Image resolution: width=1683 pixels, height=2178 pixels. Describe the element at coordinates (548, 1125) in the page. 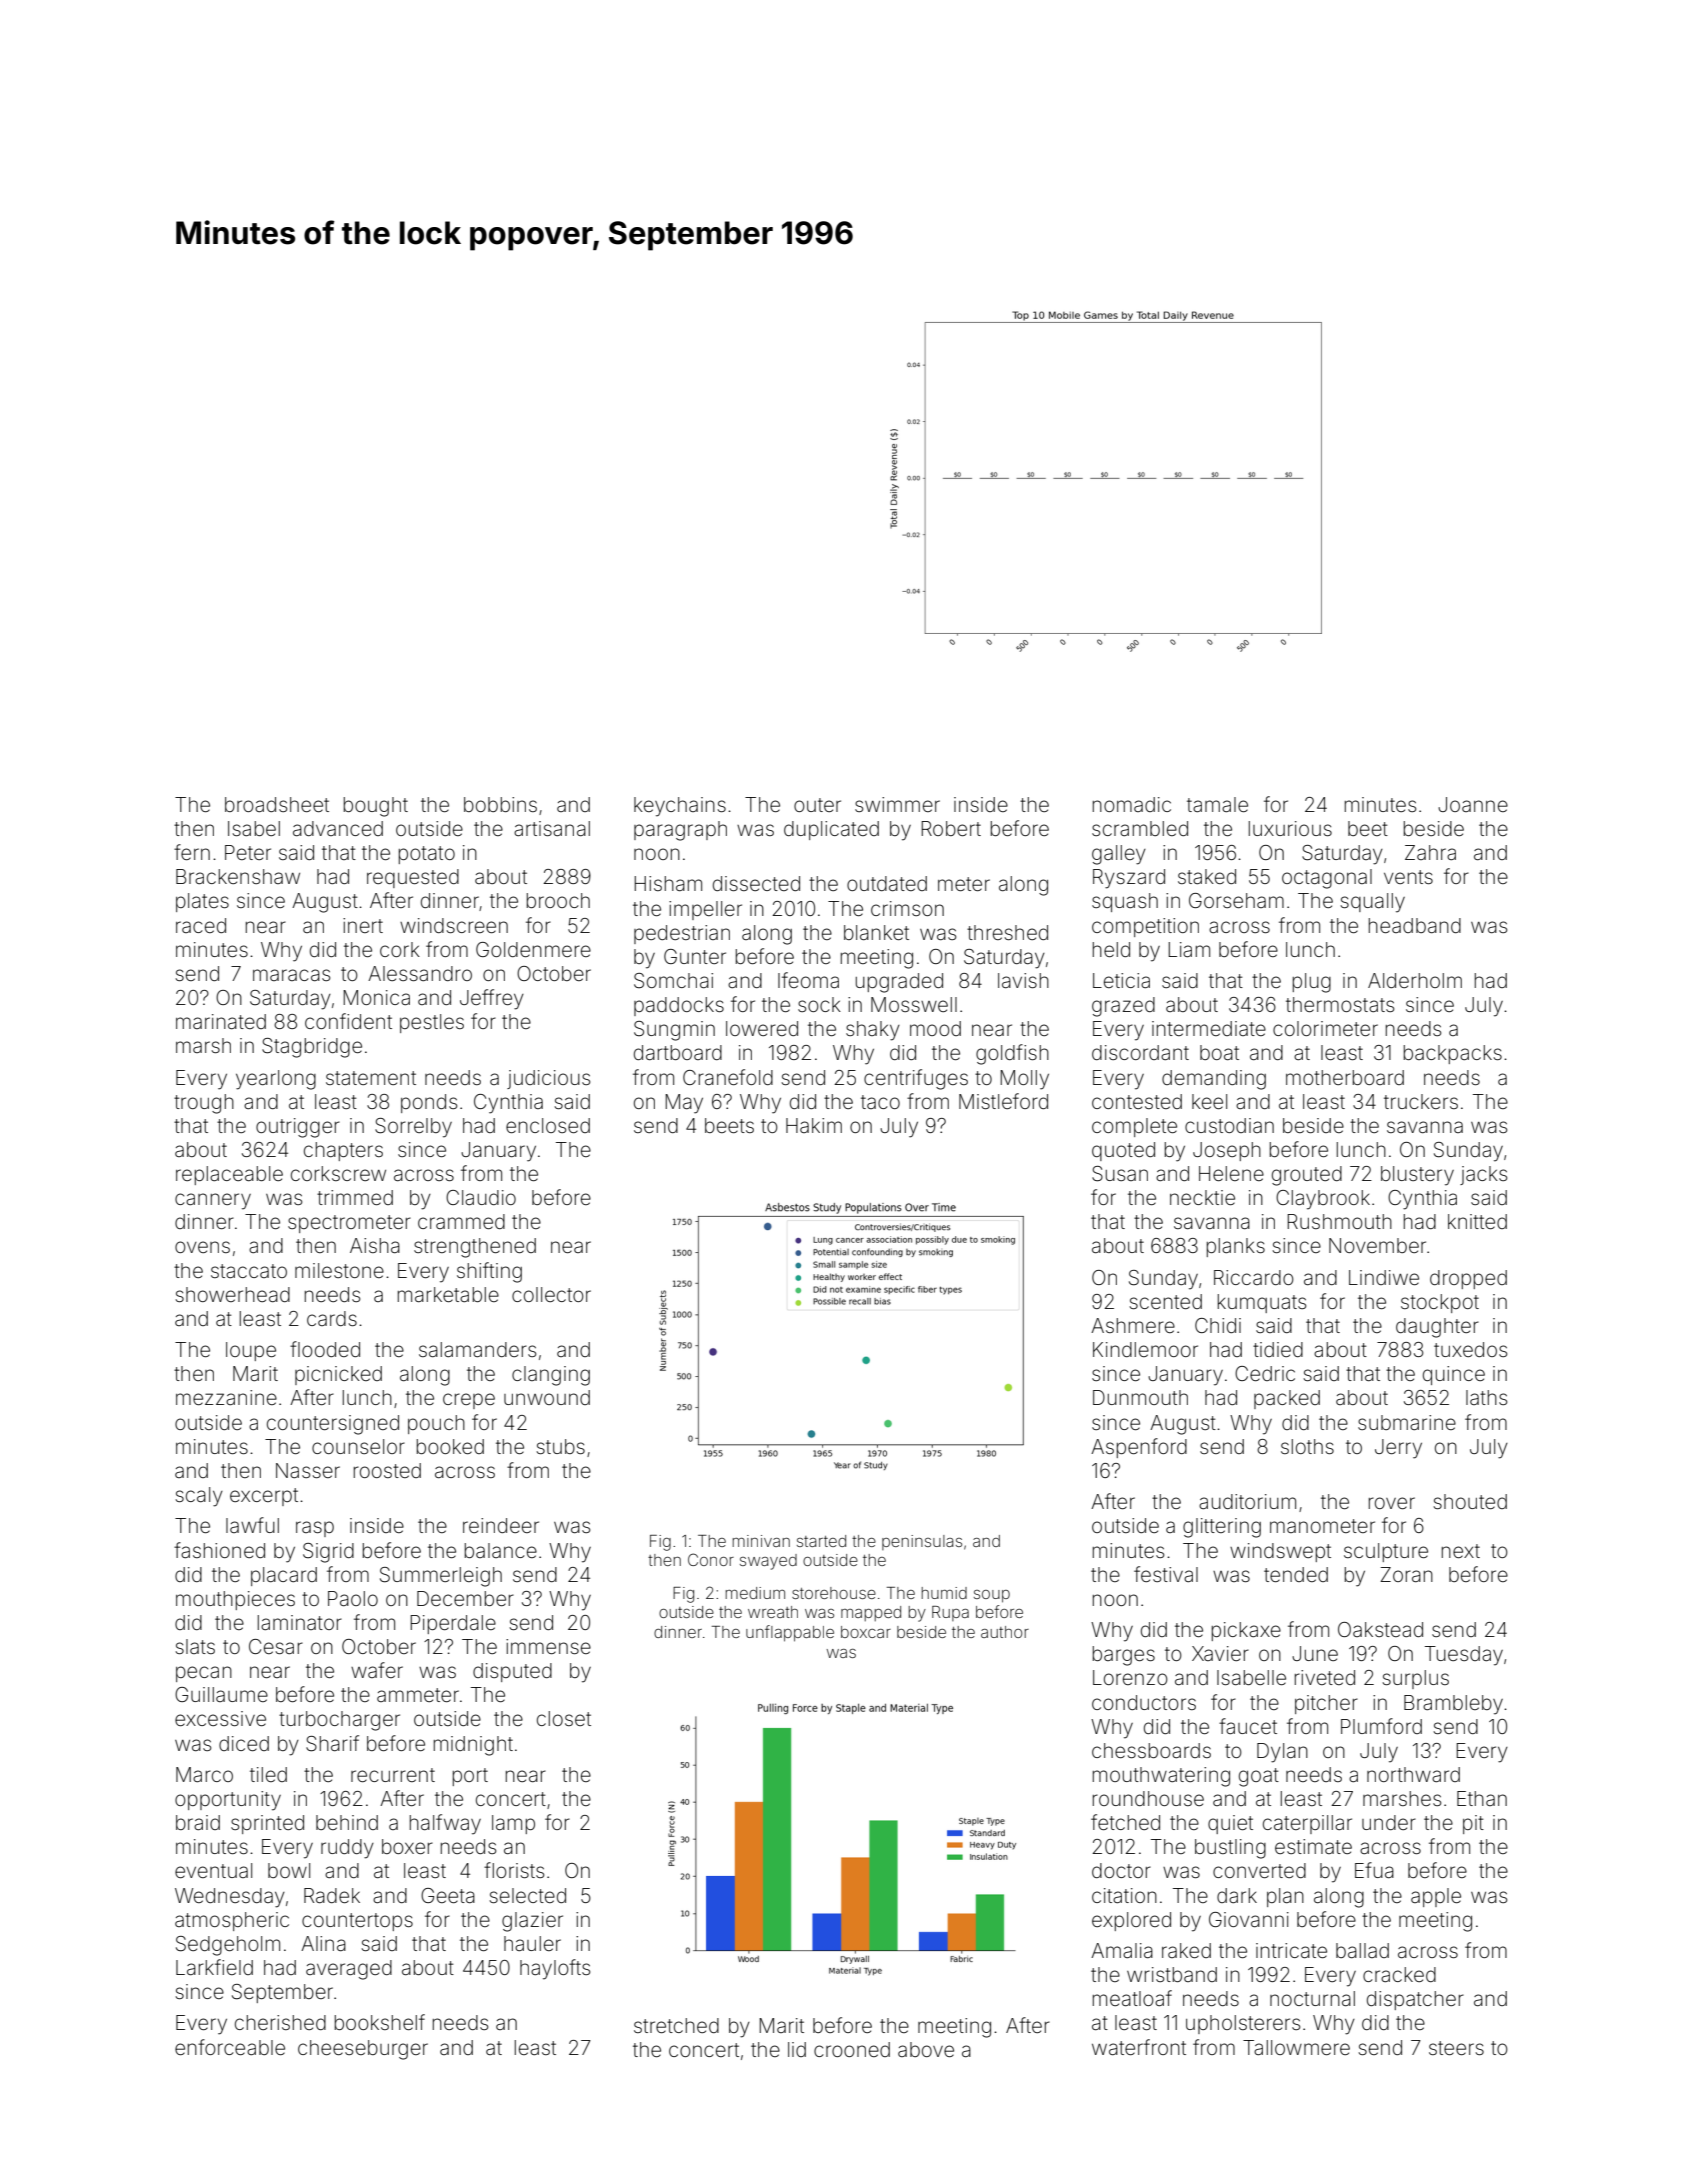

I see `enclosed` at that location.
